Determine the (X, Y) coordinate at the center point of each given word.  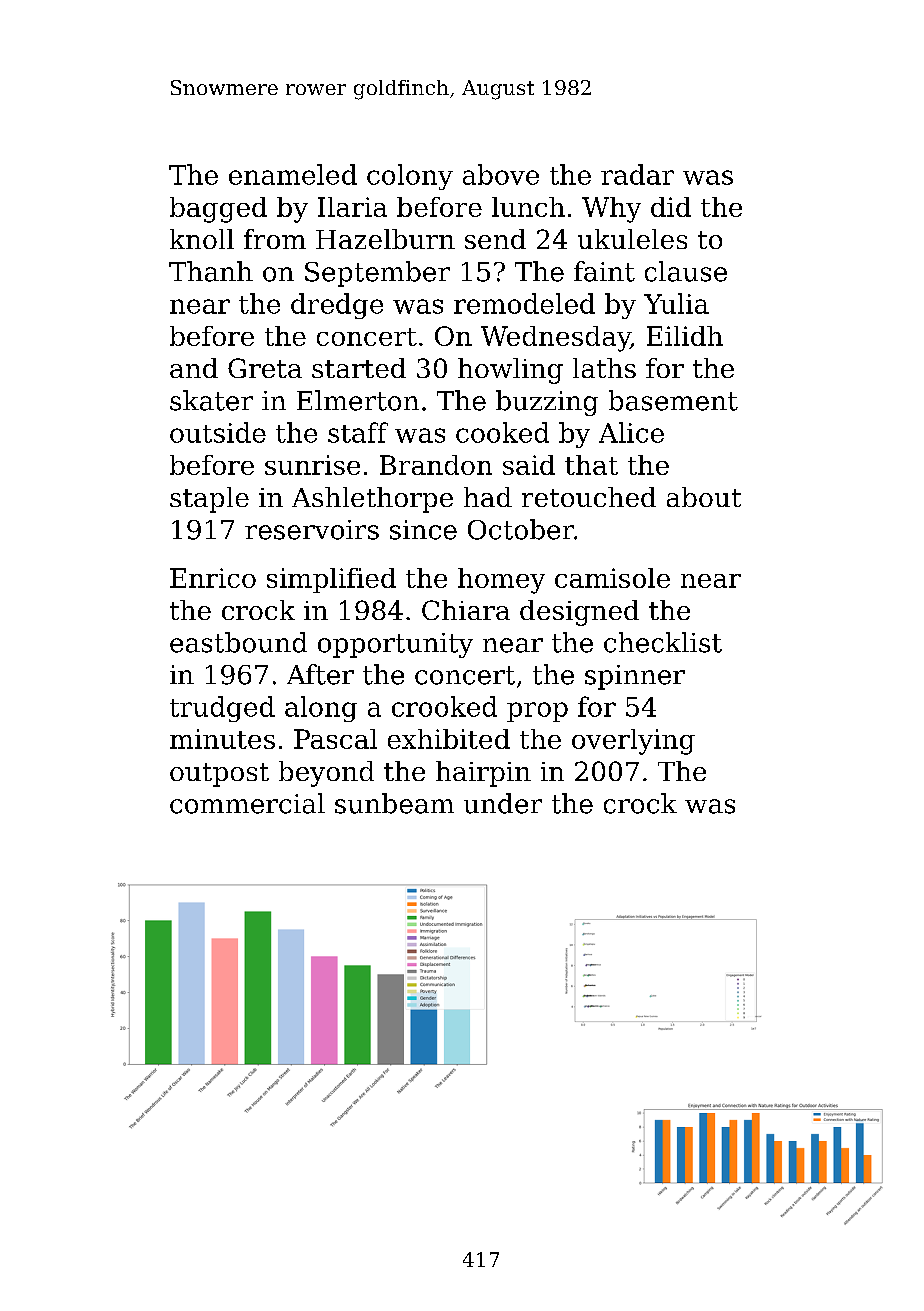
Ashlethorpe (372, 500)
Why (611, 210)
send (495, 239)
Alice (631, 432)
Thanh (211, 271)
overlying (633, 742)
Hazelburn (385, 239)
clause (686, 271)
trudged (222, 709)
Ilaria (352, 207)
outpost (219, 775)
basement (673, 400)
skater (211, 400)
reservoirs (312, 530)
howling (510, 371)
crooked (444, 706)
